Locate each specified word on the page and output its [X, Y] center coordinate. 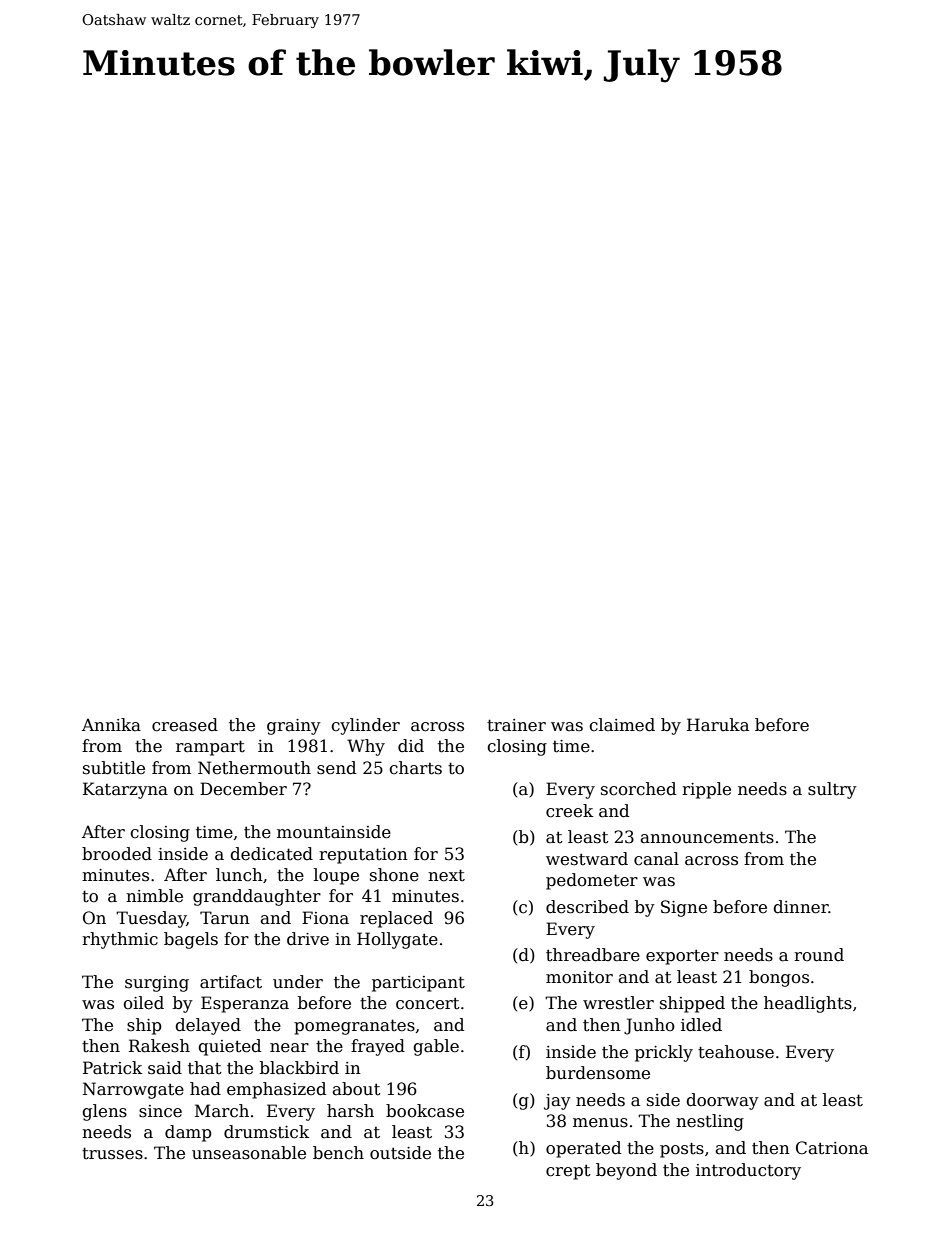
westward [587, 859]
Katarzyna [125, 790]
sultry [832, 790]
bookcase [425, 1111]
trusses [112, 1153]
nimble [154, 896]
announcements [707, 837]
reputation [363, 856]
